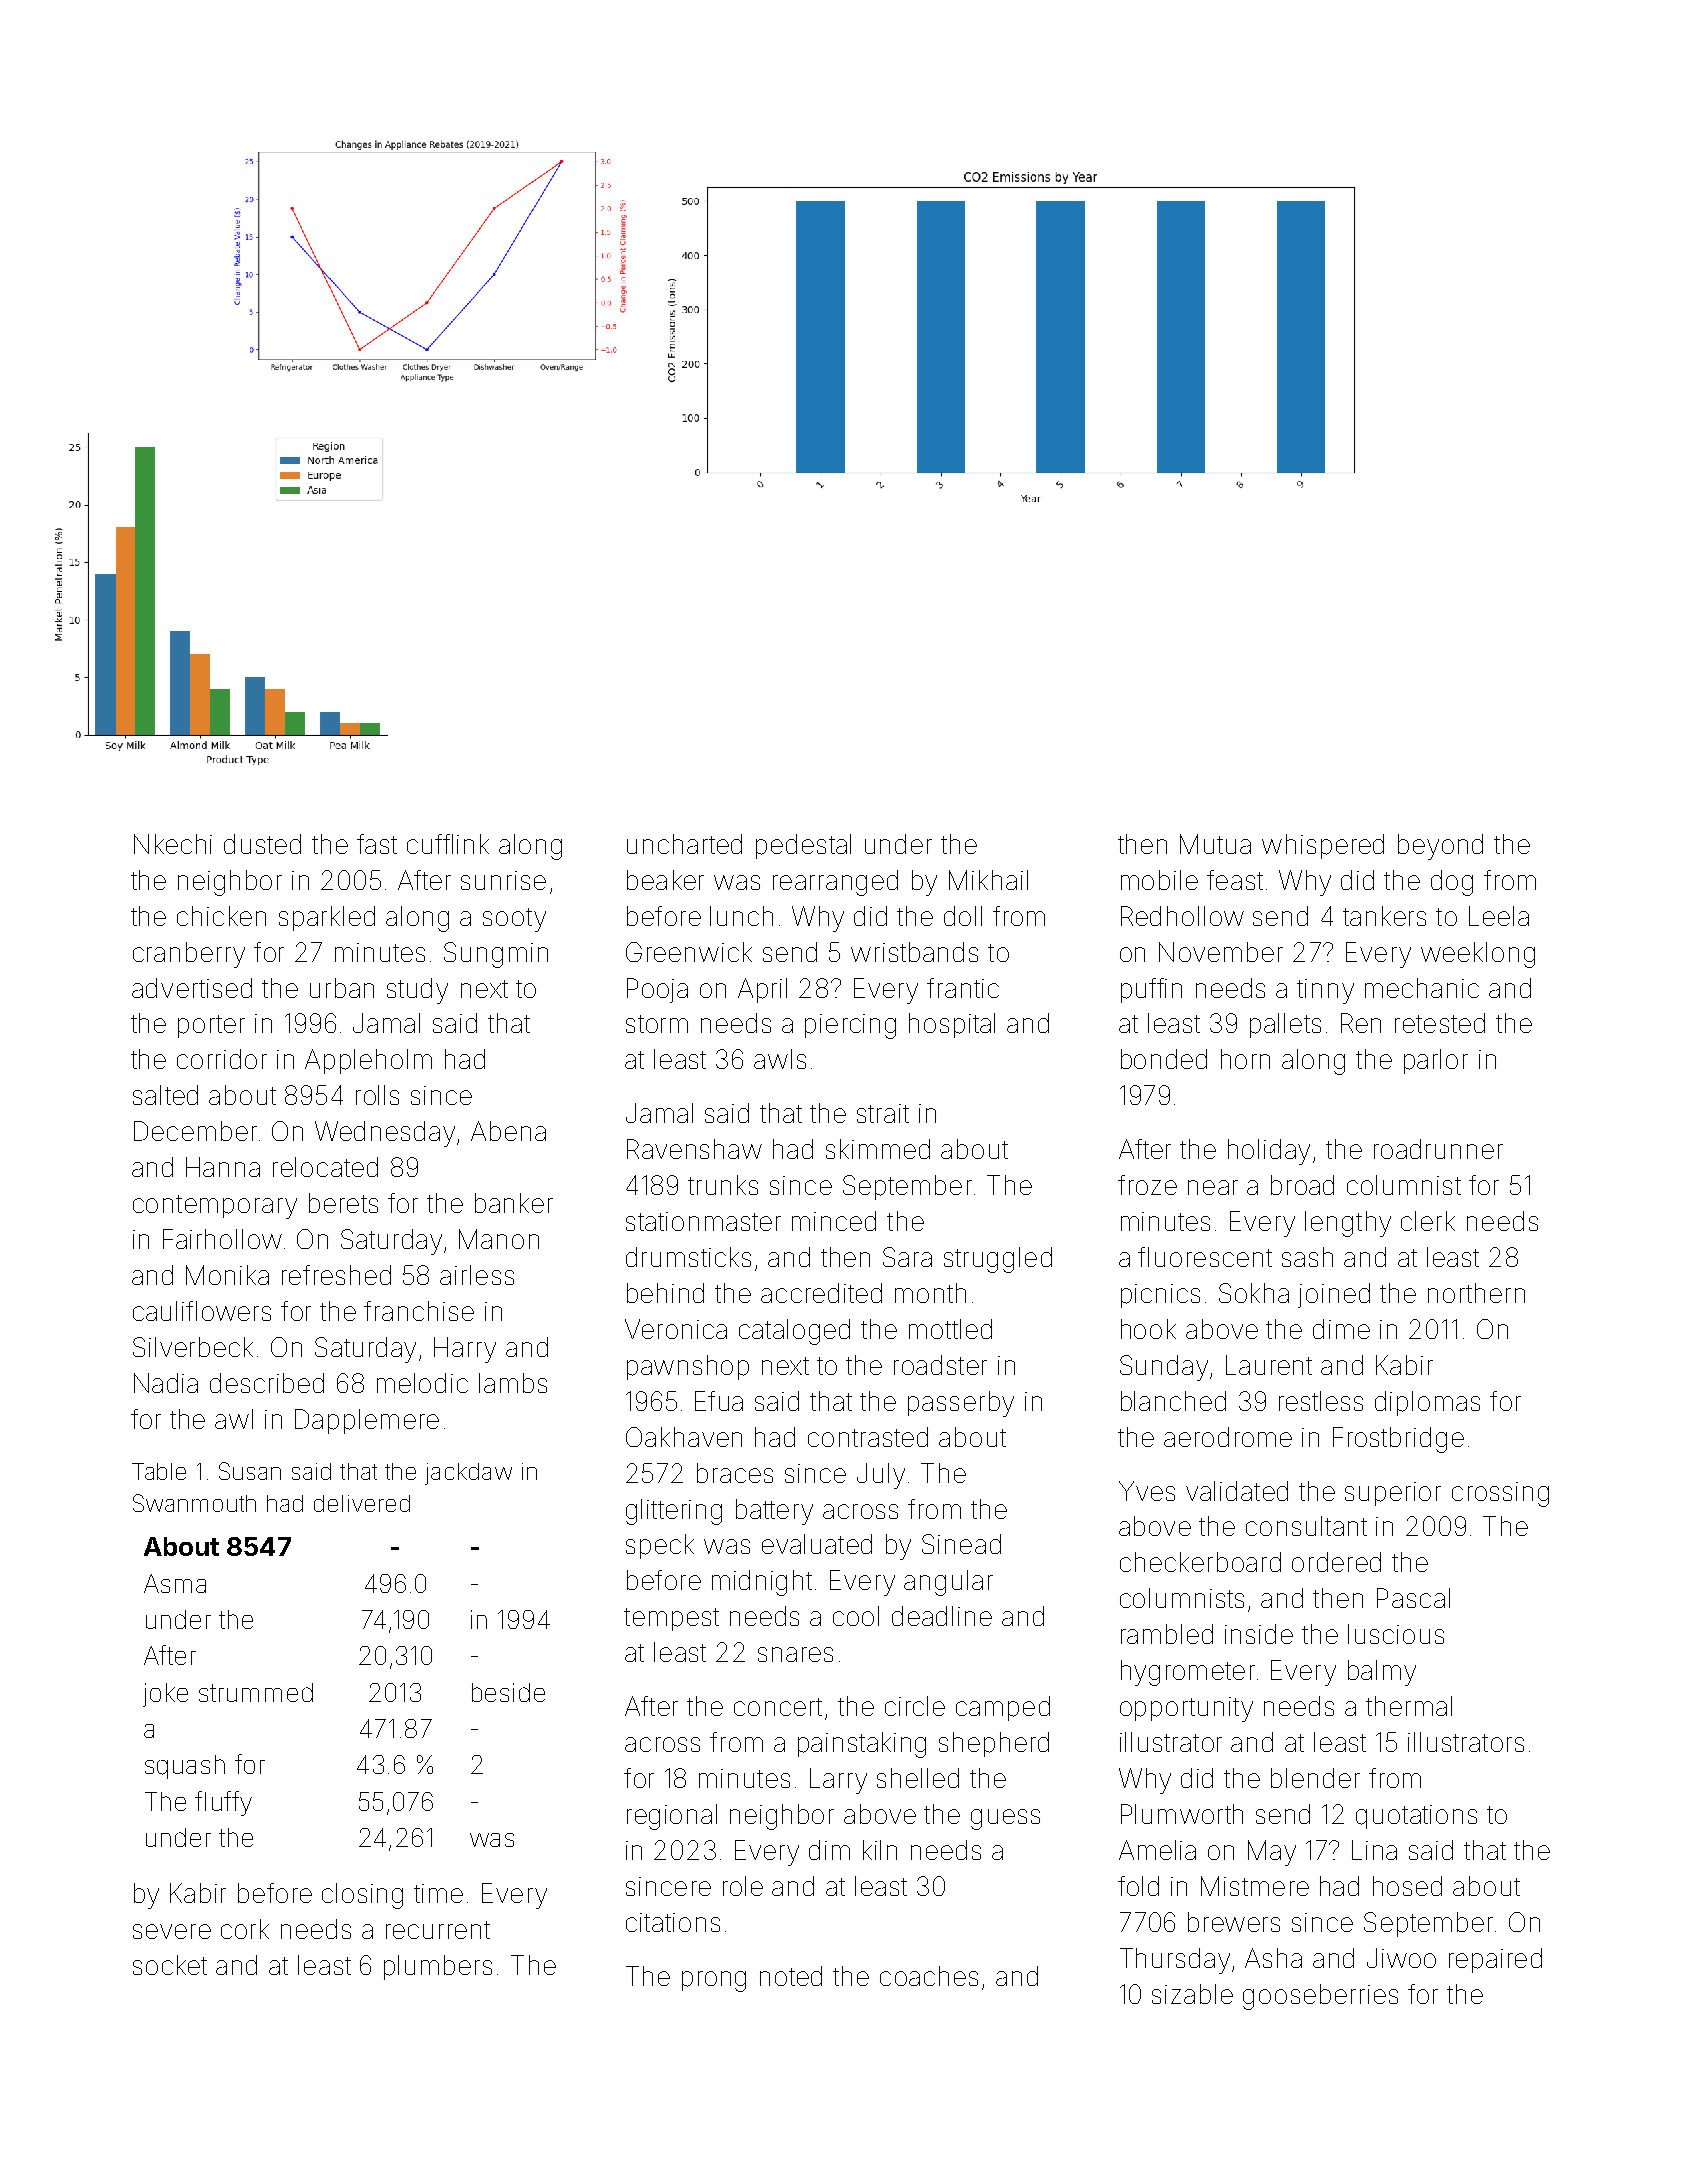 The image size is (1683, 2178). What do you see at coordinates (1269, 1152) in the screenshot?
I see `holiday` at bounding box center [1269, 1152].
